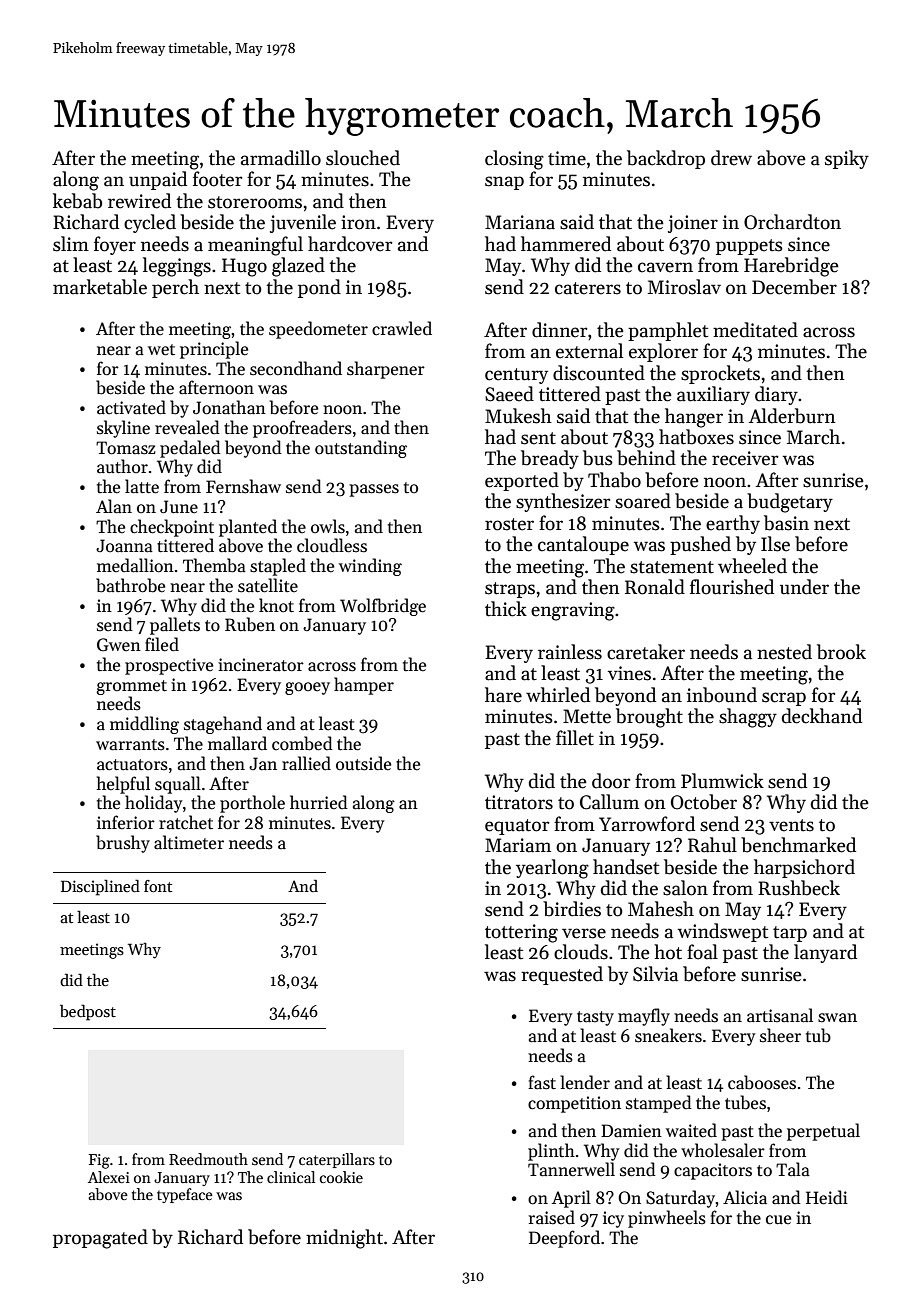 The width and height of the screenshot is (924, 1314). I want to click on Deepford, so click(564, 1239).
